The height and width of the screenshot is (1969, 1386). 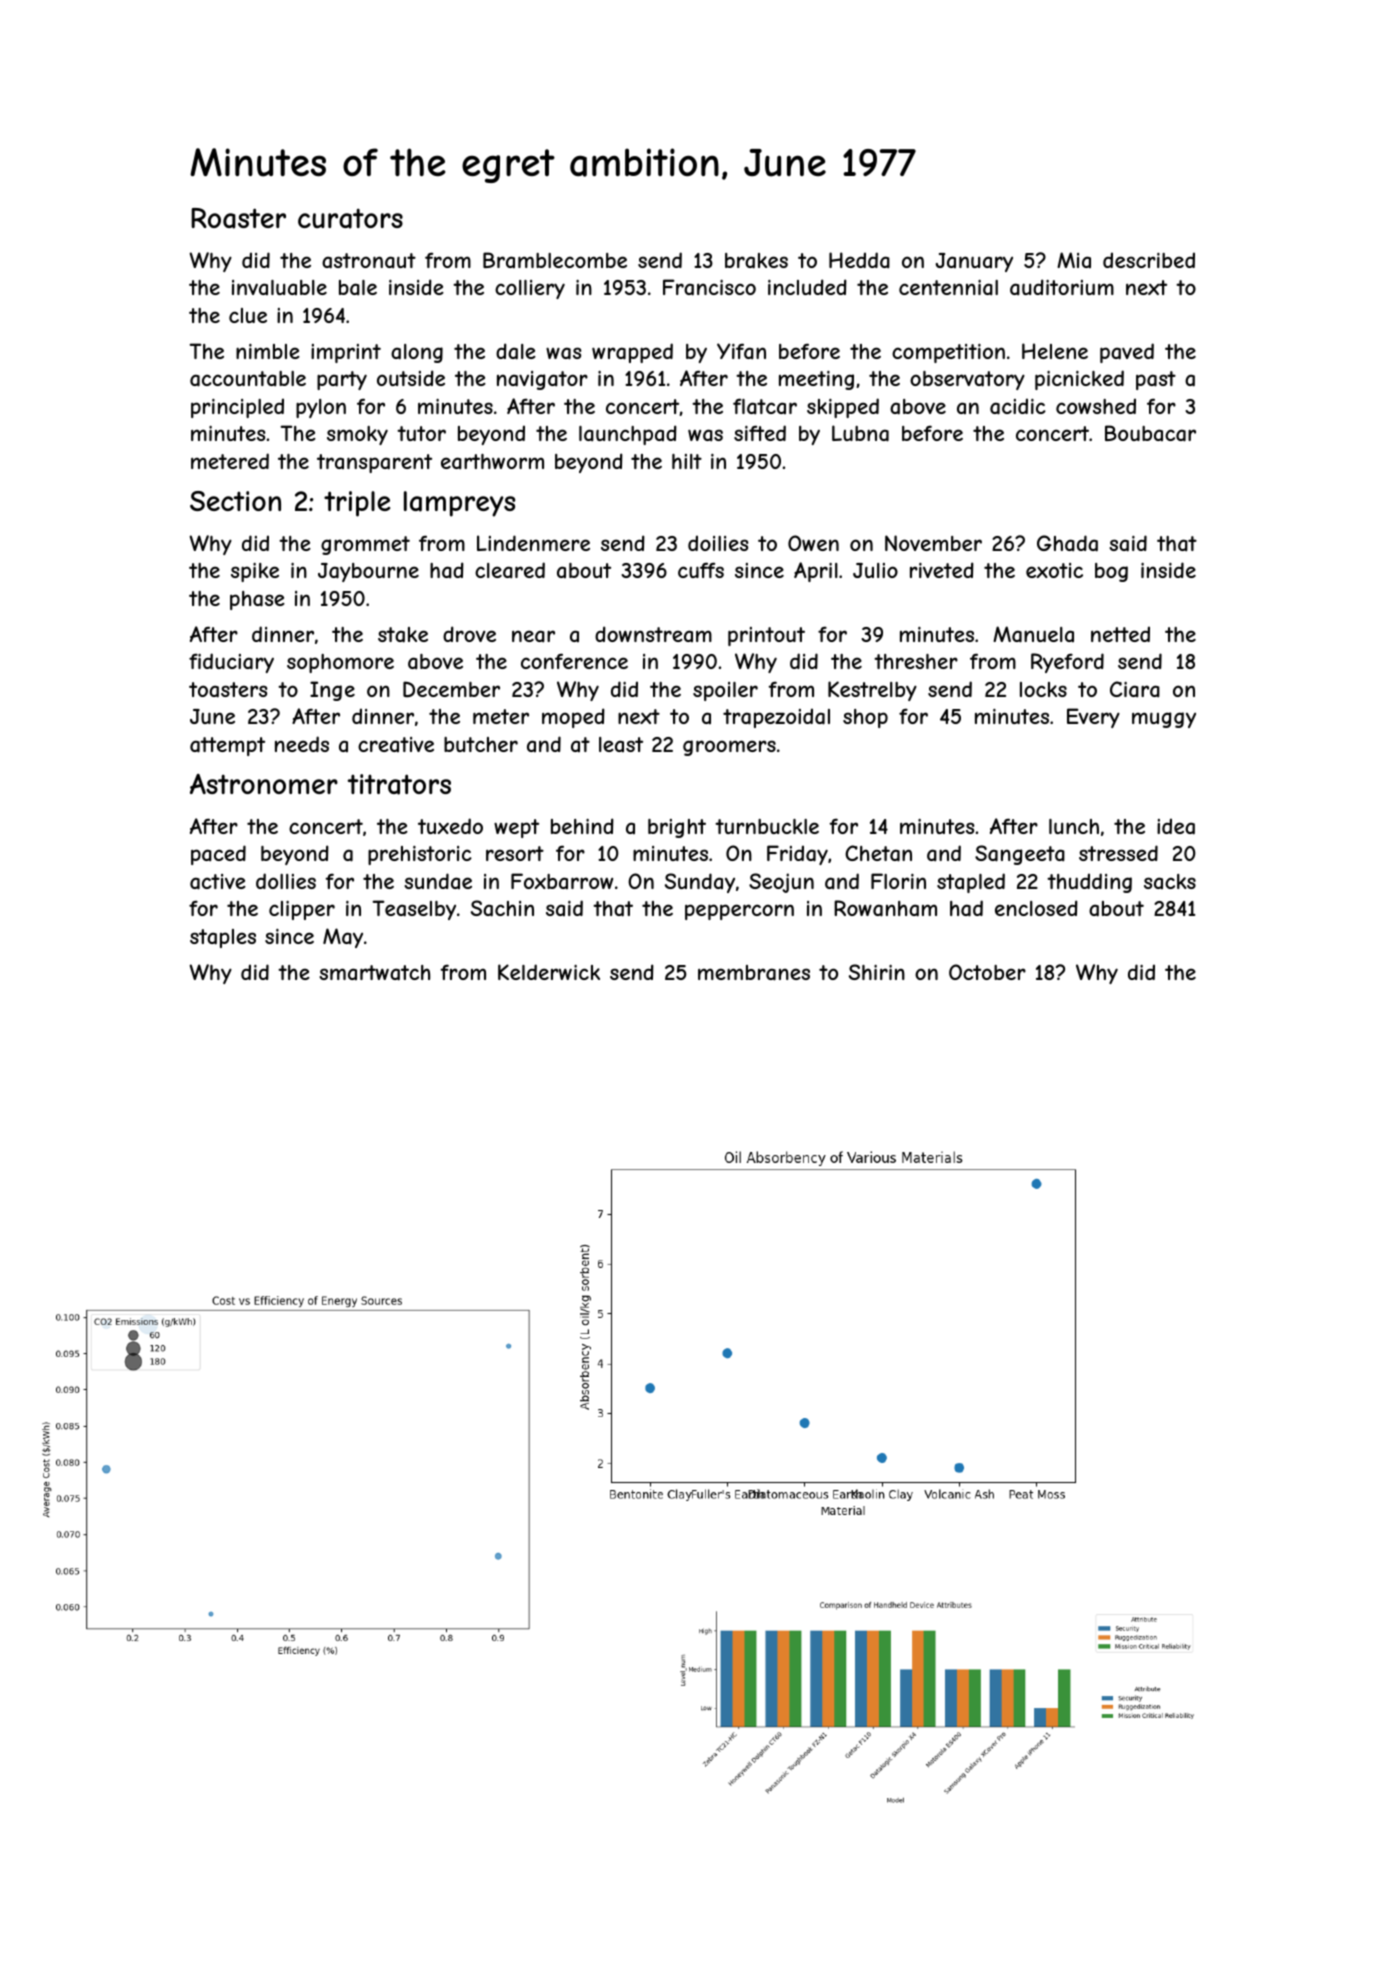 I want to click on curators, so click(x=350, y=218).
